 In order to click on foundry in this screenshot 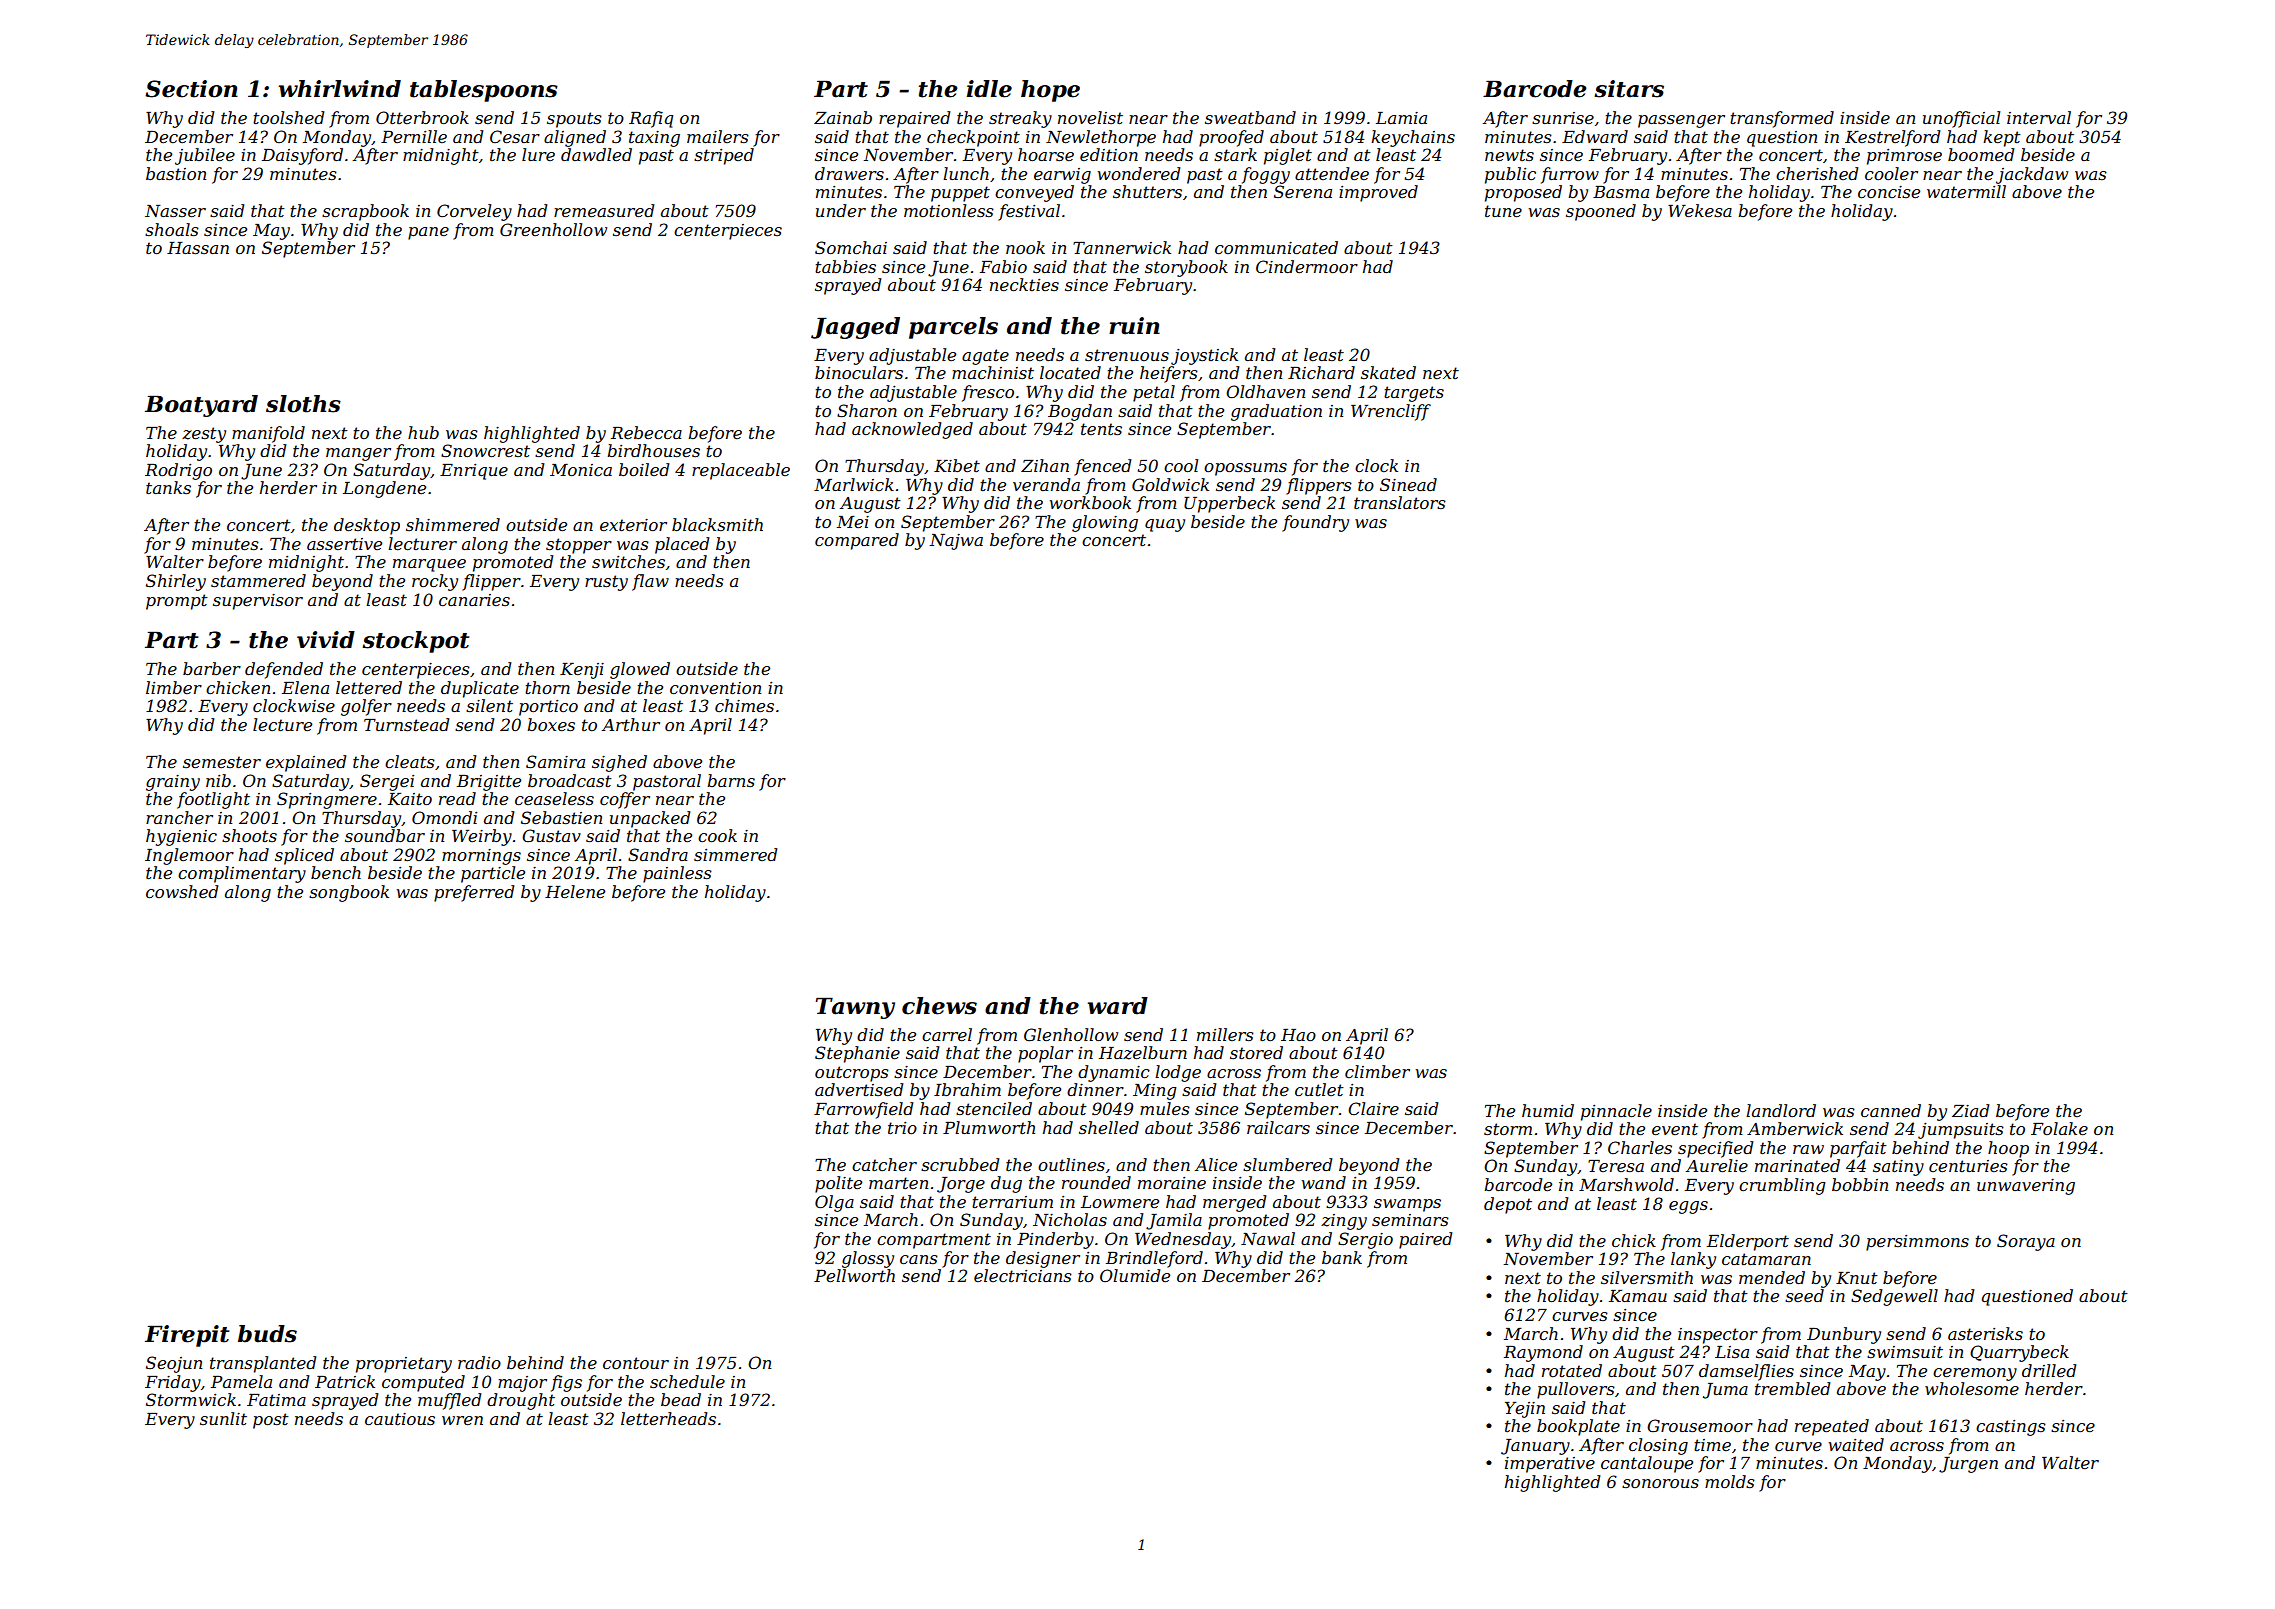, I will do `click(1315, 523)`.
